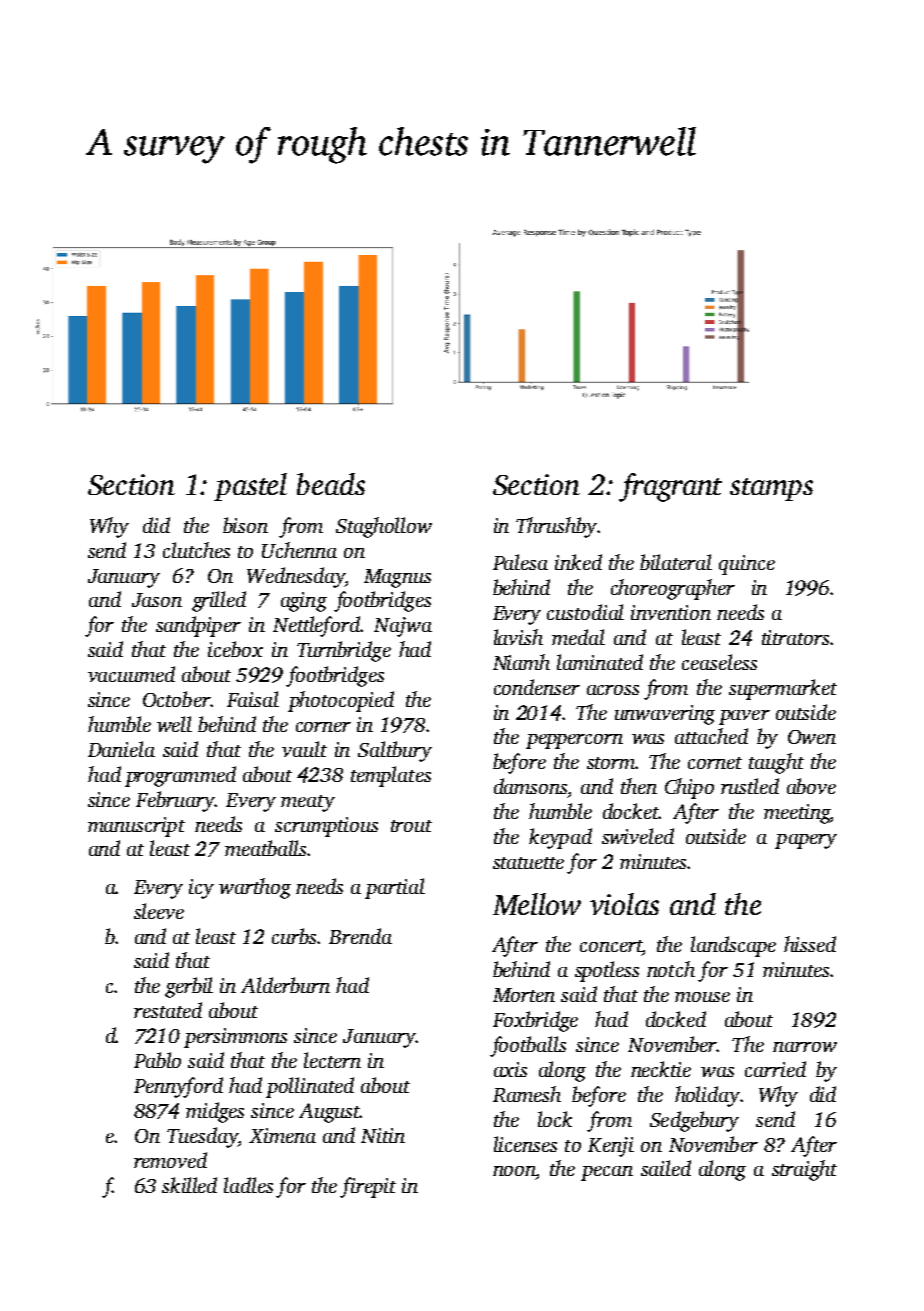 The height and width of the screenshot is (1311, 924). What do you see at coordinates (332, 1060) in the screenshot?
I see `lectern` at bounding box center [332, 1060].
